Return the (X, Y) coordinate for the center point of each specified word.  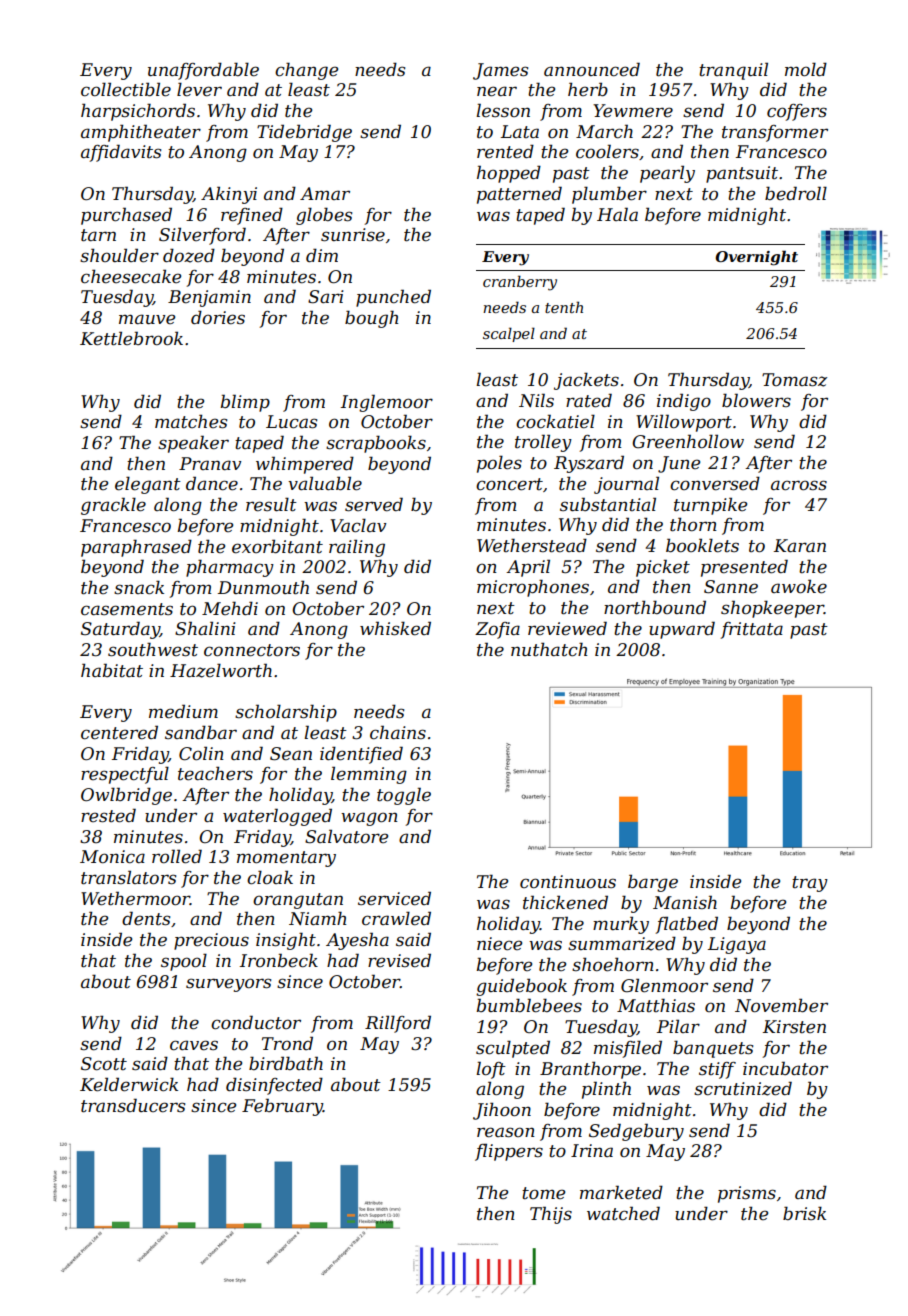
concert (509, 484)
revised (399, 960)
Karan (800, 545)
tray (810, 884)
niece (499, 944)
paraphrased (136, 548)
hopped (509, 174)
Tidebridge (304, 133)
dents (146, 918)
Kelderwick (129, 1084)
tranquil (733, 71)
